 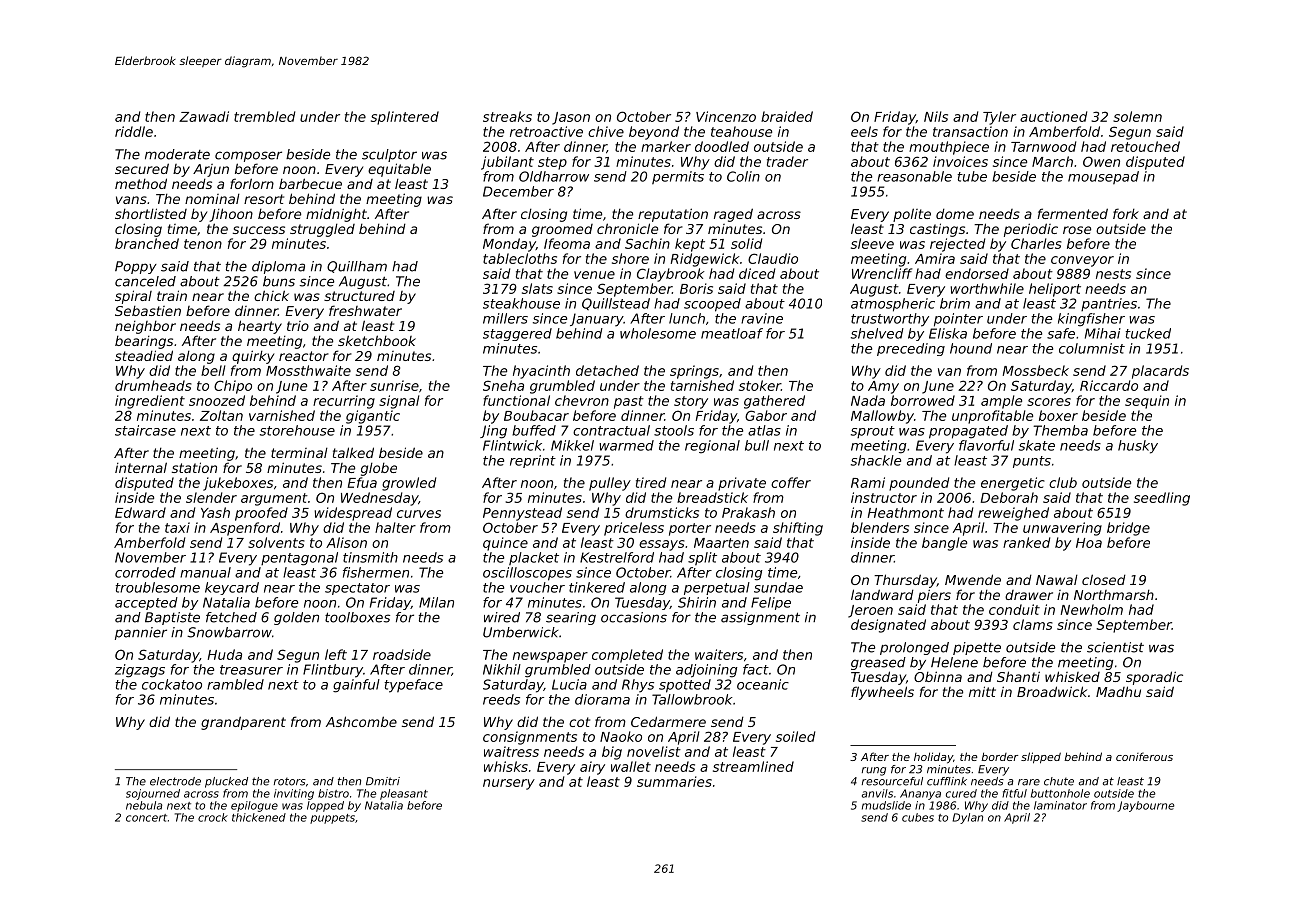 What do you see at coordinates (172, 684) in the image?
I see `cockatoo` at bounding box center [172, 684].
